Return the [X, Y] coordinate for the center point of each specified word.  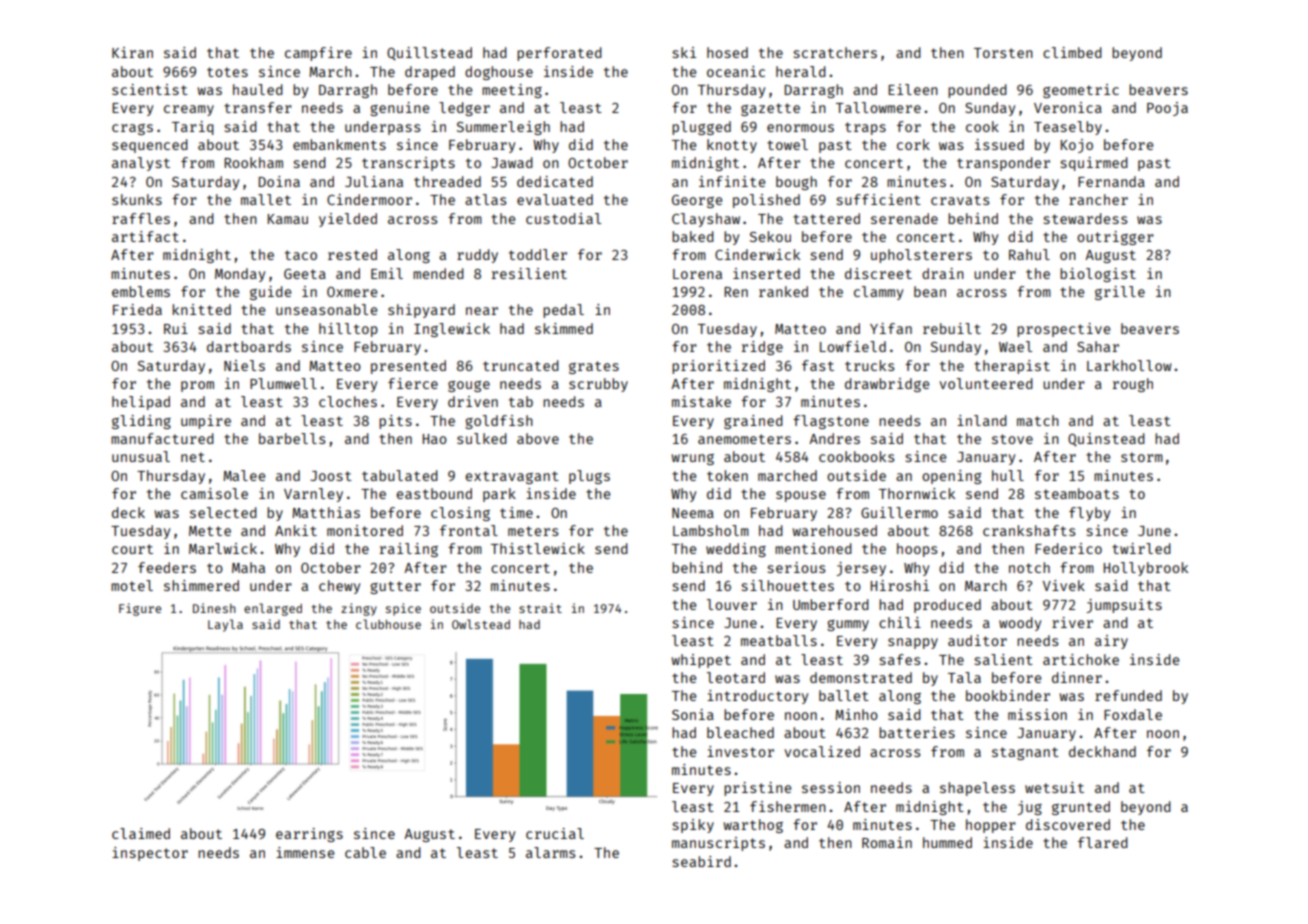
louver [732, 604]
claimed [141, 833]
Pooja [1167, 109]
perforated [559, 54]
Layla [225, 625]
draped [430, 73]
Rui [176, 328]
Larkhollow [1129, 365]
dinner [1077, 677]
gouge [469, 386]
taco [301, 255]
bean [930, 291]
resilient [529, 273]
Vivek [1064, 585]
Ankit [296, 530]
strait [540, 608]
